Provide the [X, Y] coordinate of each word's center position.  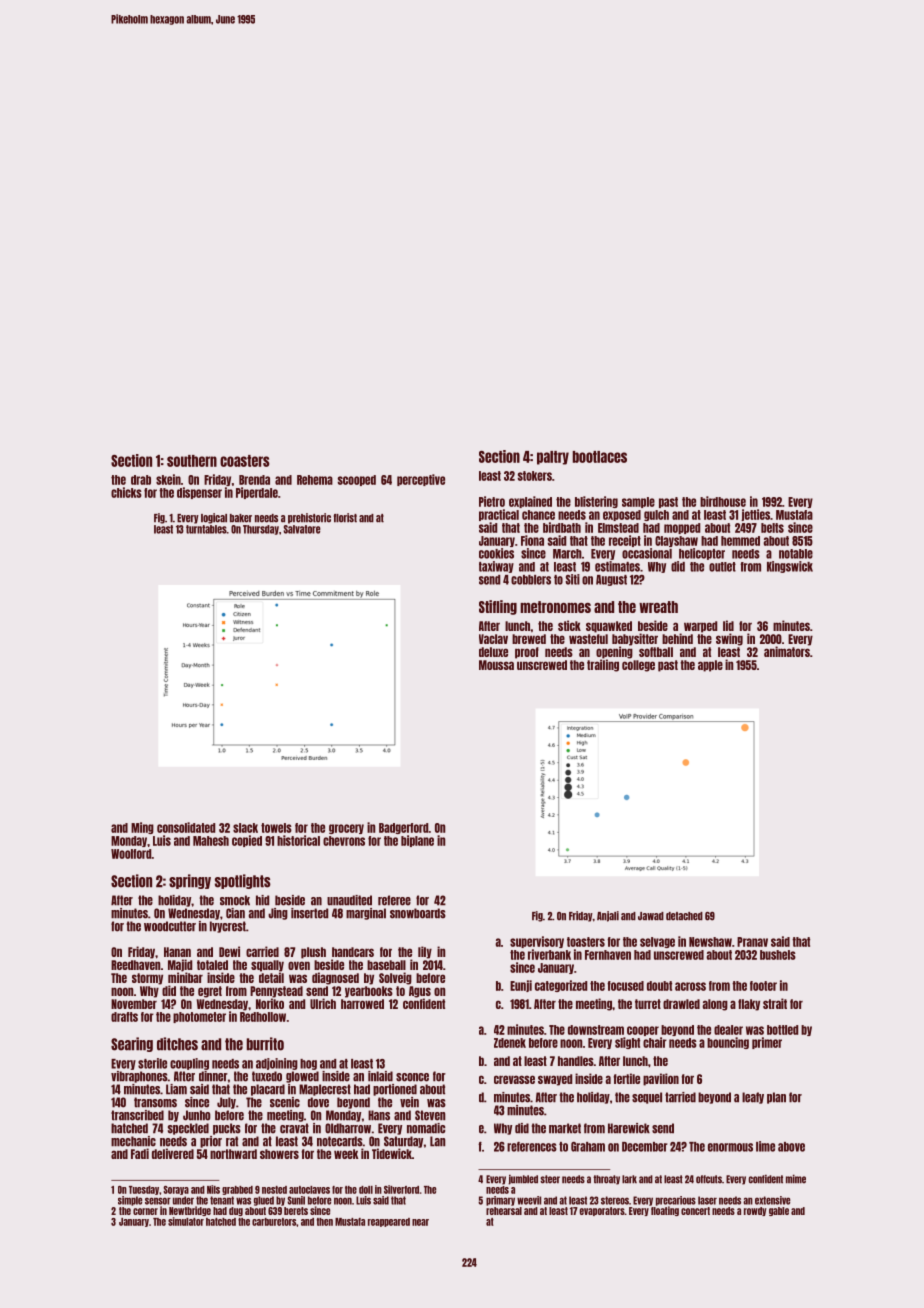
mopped [682, 528]
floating [665, 1211]
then [324, 1222]
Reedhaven [135, 965]
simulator [186, 1221]
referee [394, 900]
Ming [142, 828]
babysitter [635, 639]
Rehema [315, 480]
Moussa [496, 665]
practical [499, 515]
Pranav [752, 942]
